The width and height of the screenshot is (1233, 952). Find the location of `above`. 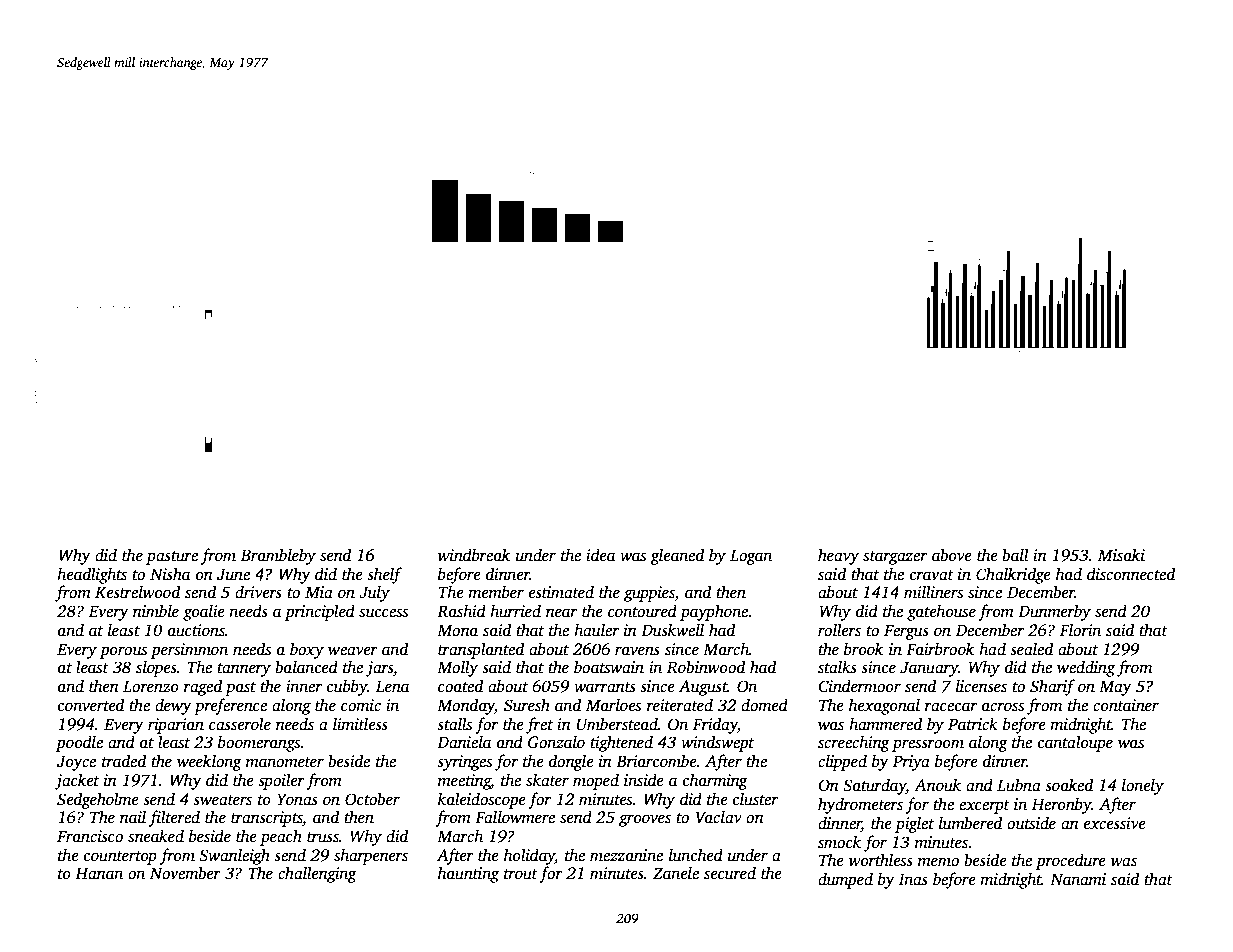

above is located at coordinates (952, 555).
